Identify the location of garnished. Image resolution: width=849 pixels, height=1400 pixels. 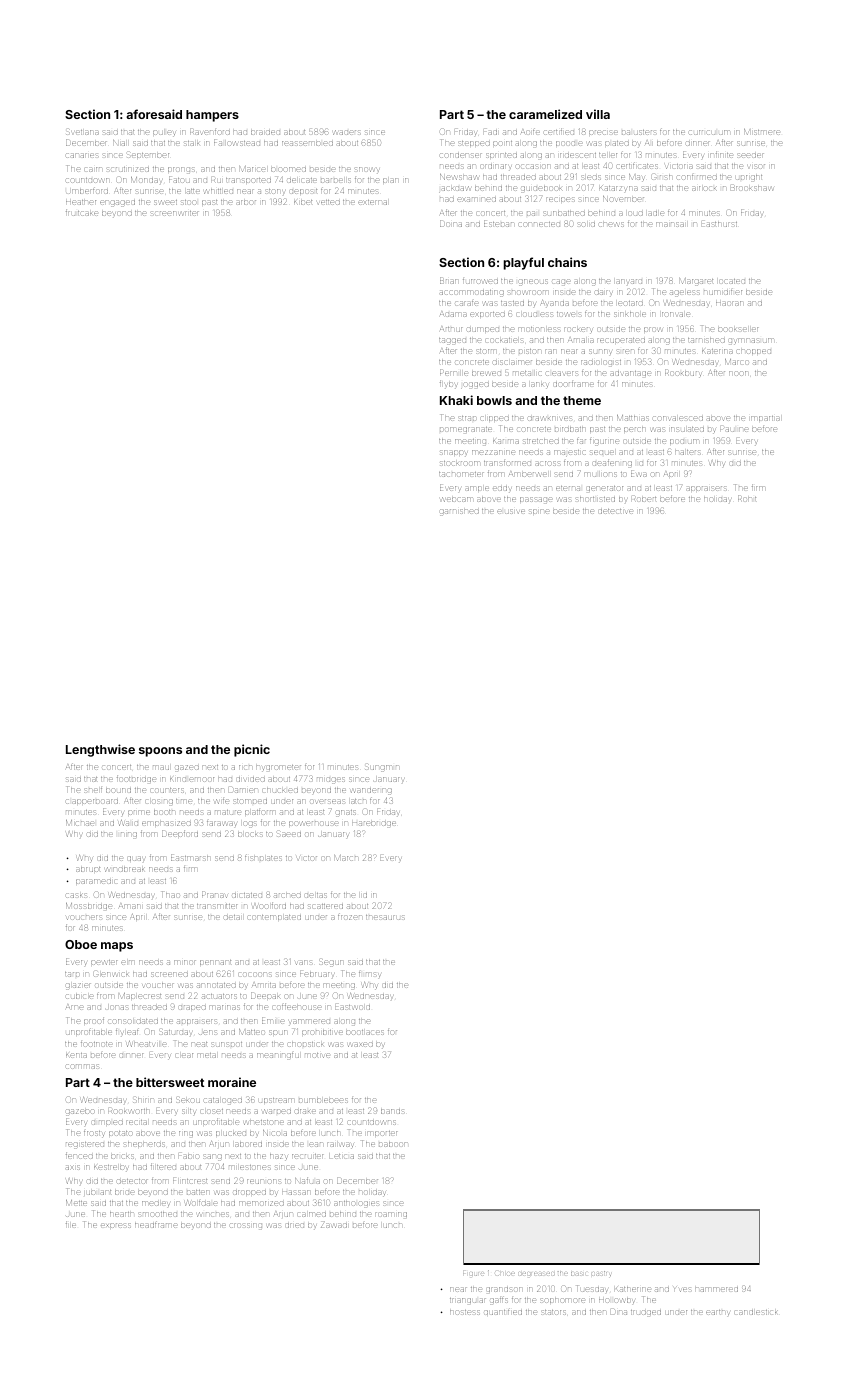
(459, 512).
